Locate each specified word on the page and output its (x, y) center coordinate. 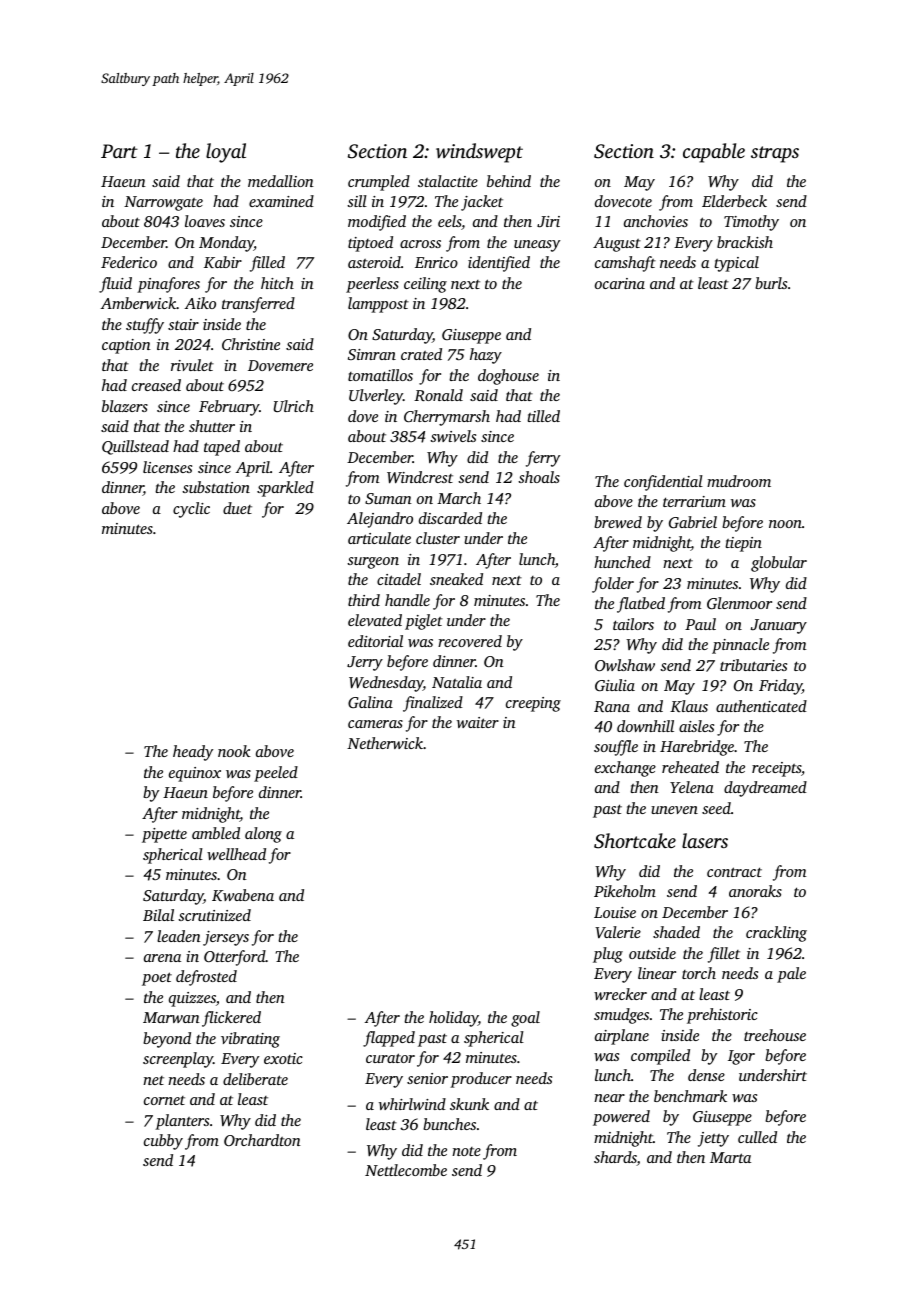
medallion (281, 181)
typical (736, 264)
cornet (164, 1100)
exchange (625, 769)
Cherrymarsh (447, 418)
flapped (389, 1039)
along (263, 835)
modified (377, 223)
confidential (663, 483)
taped (222, 448)
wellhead (236, 854)
